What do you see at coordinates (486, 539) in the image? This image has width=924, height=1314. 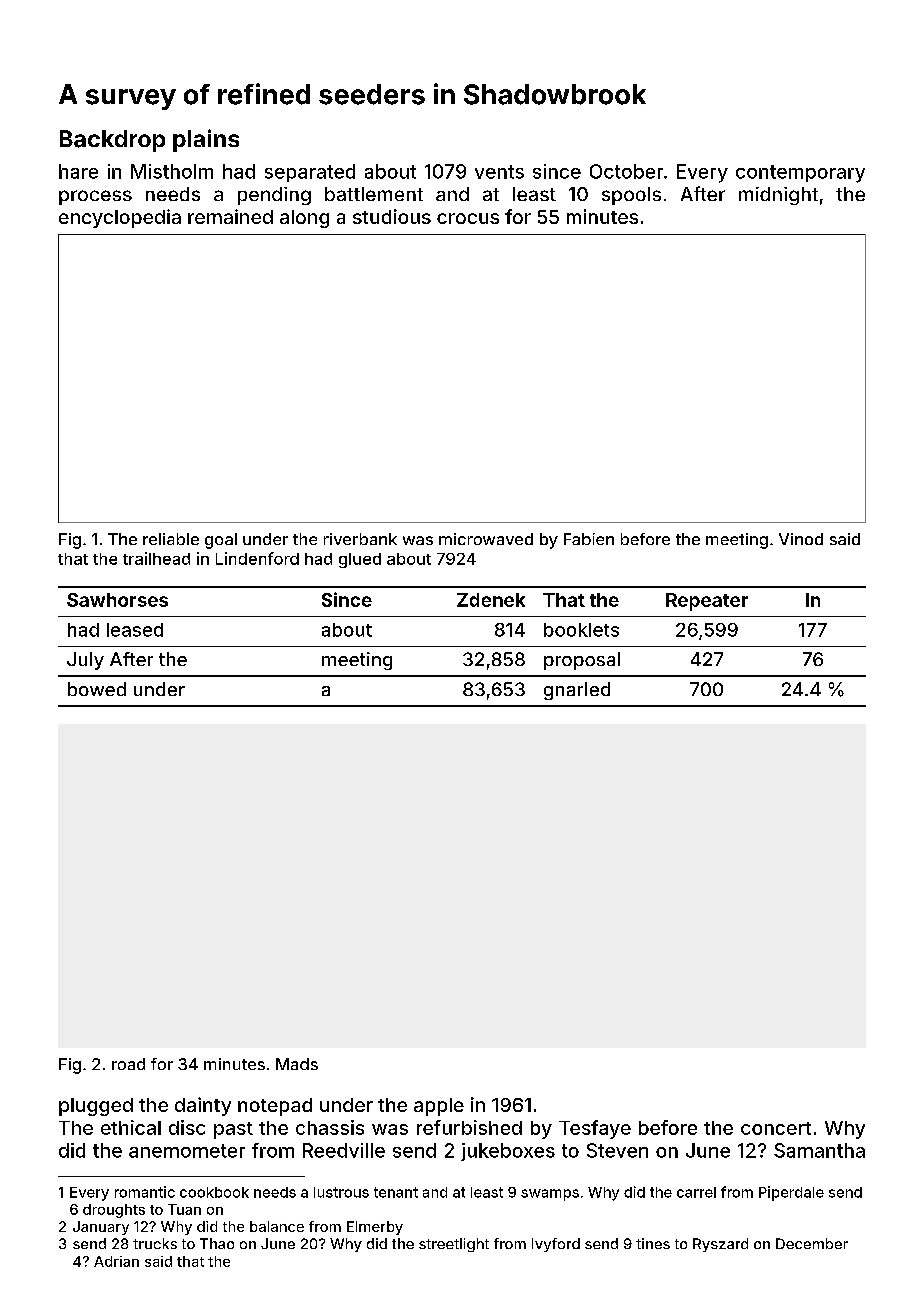 I see `microwaved` at bounding box center [486, 539].
